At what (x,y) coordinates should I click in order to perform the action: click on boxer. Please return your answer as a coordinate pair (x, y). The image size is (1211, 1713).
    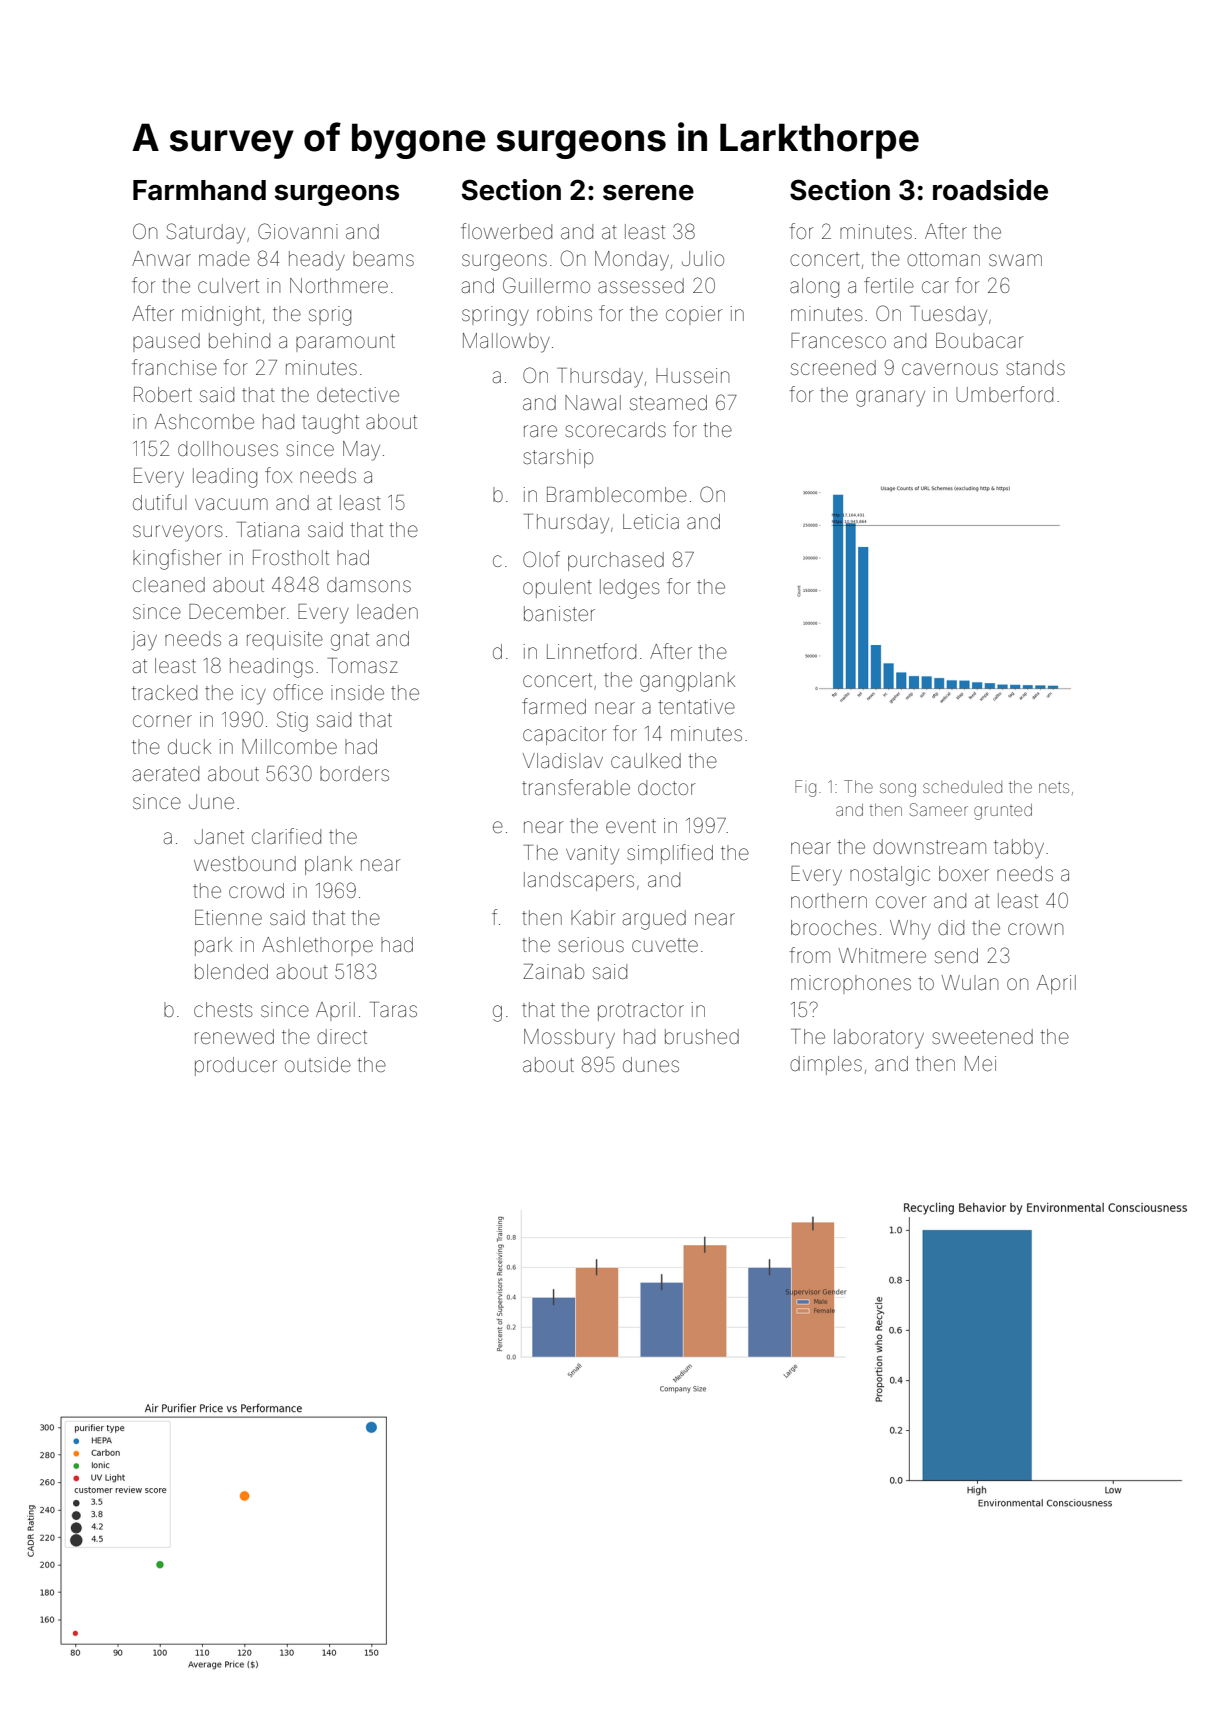
    Looking at the image, I should click on (964, 874).
